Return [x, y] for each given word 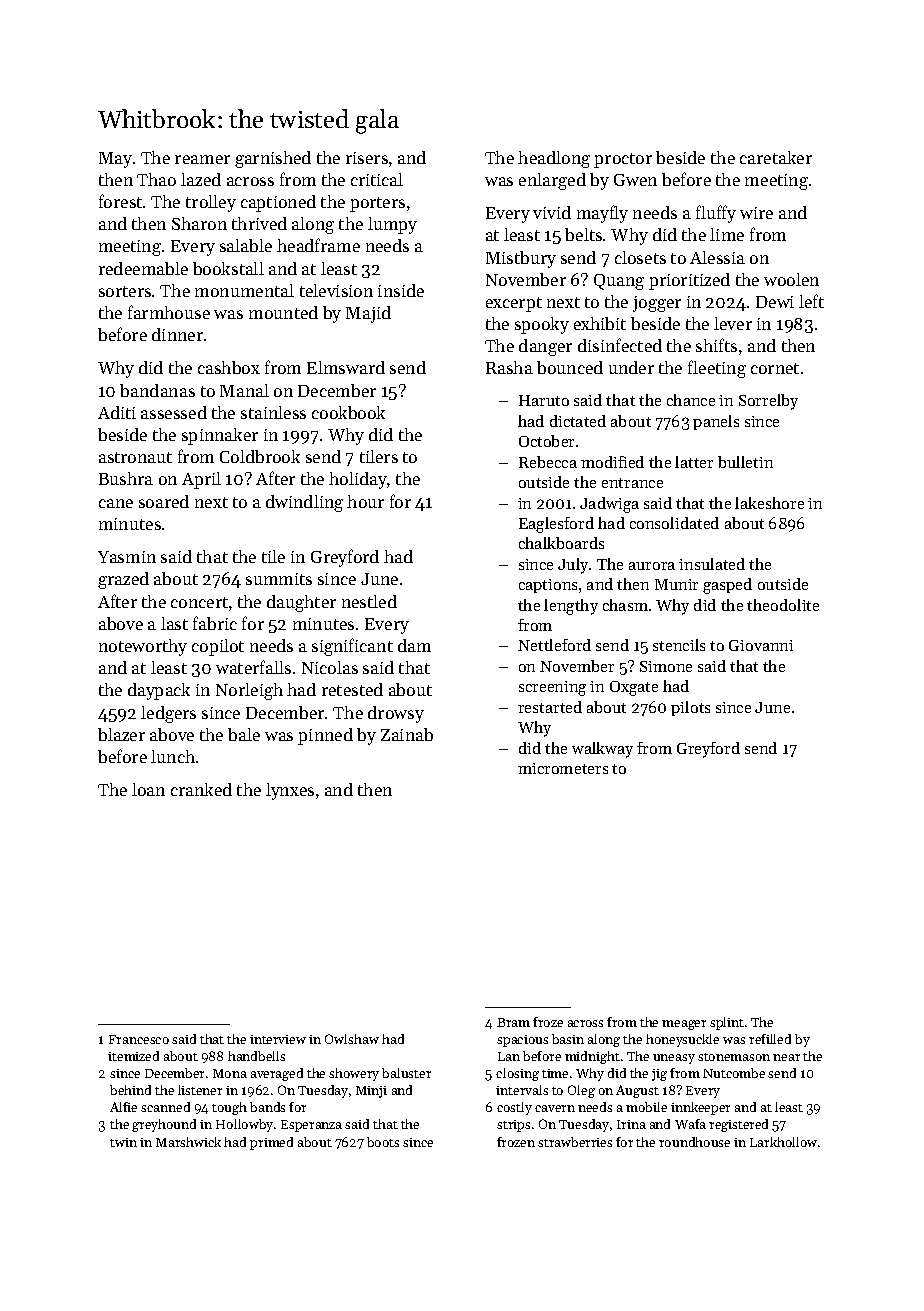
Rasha [509, 367]
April [201, 480]
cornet [775, 368]
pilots [690, 708]
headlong [554, 159]
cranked [201, 789]
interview [278, 1039]
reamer [202, 159]
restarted [550, 707]
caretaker [776, 157]
